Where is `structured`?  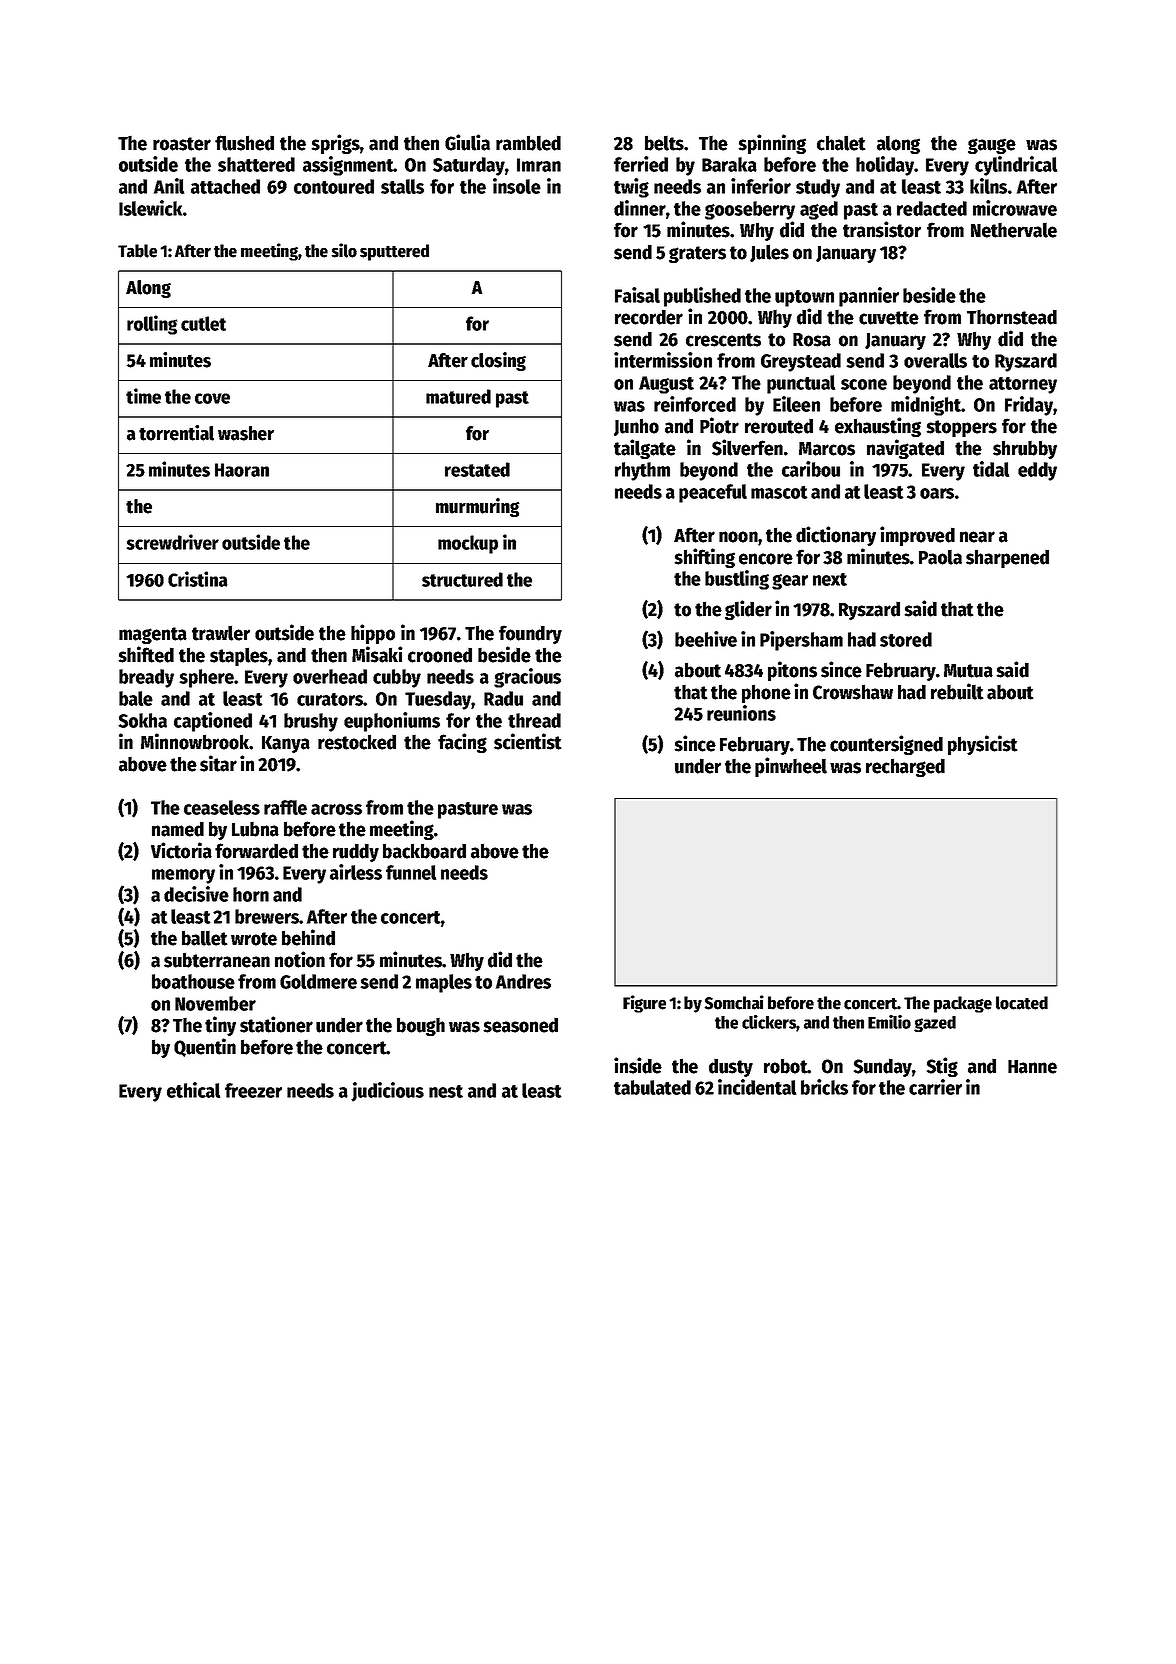 structured is located at coordinates (462, 579).
